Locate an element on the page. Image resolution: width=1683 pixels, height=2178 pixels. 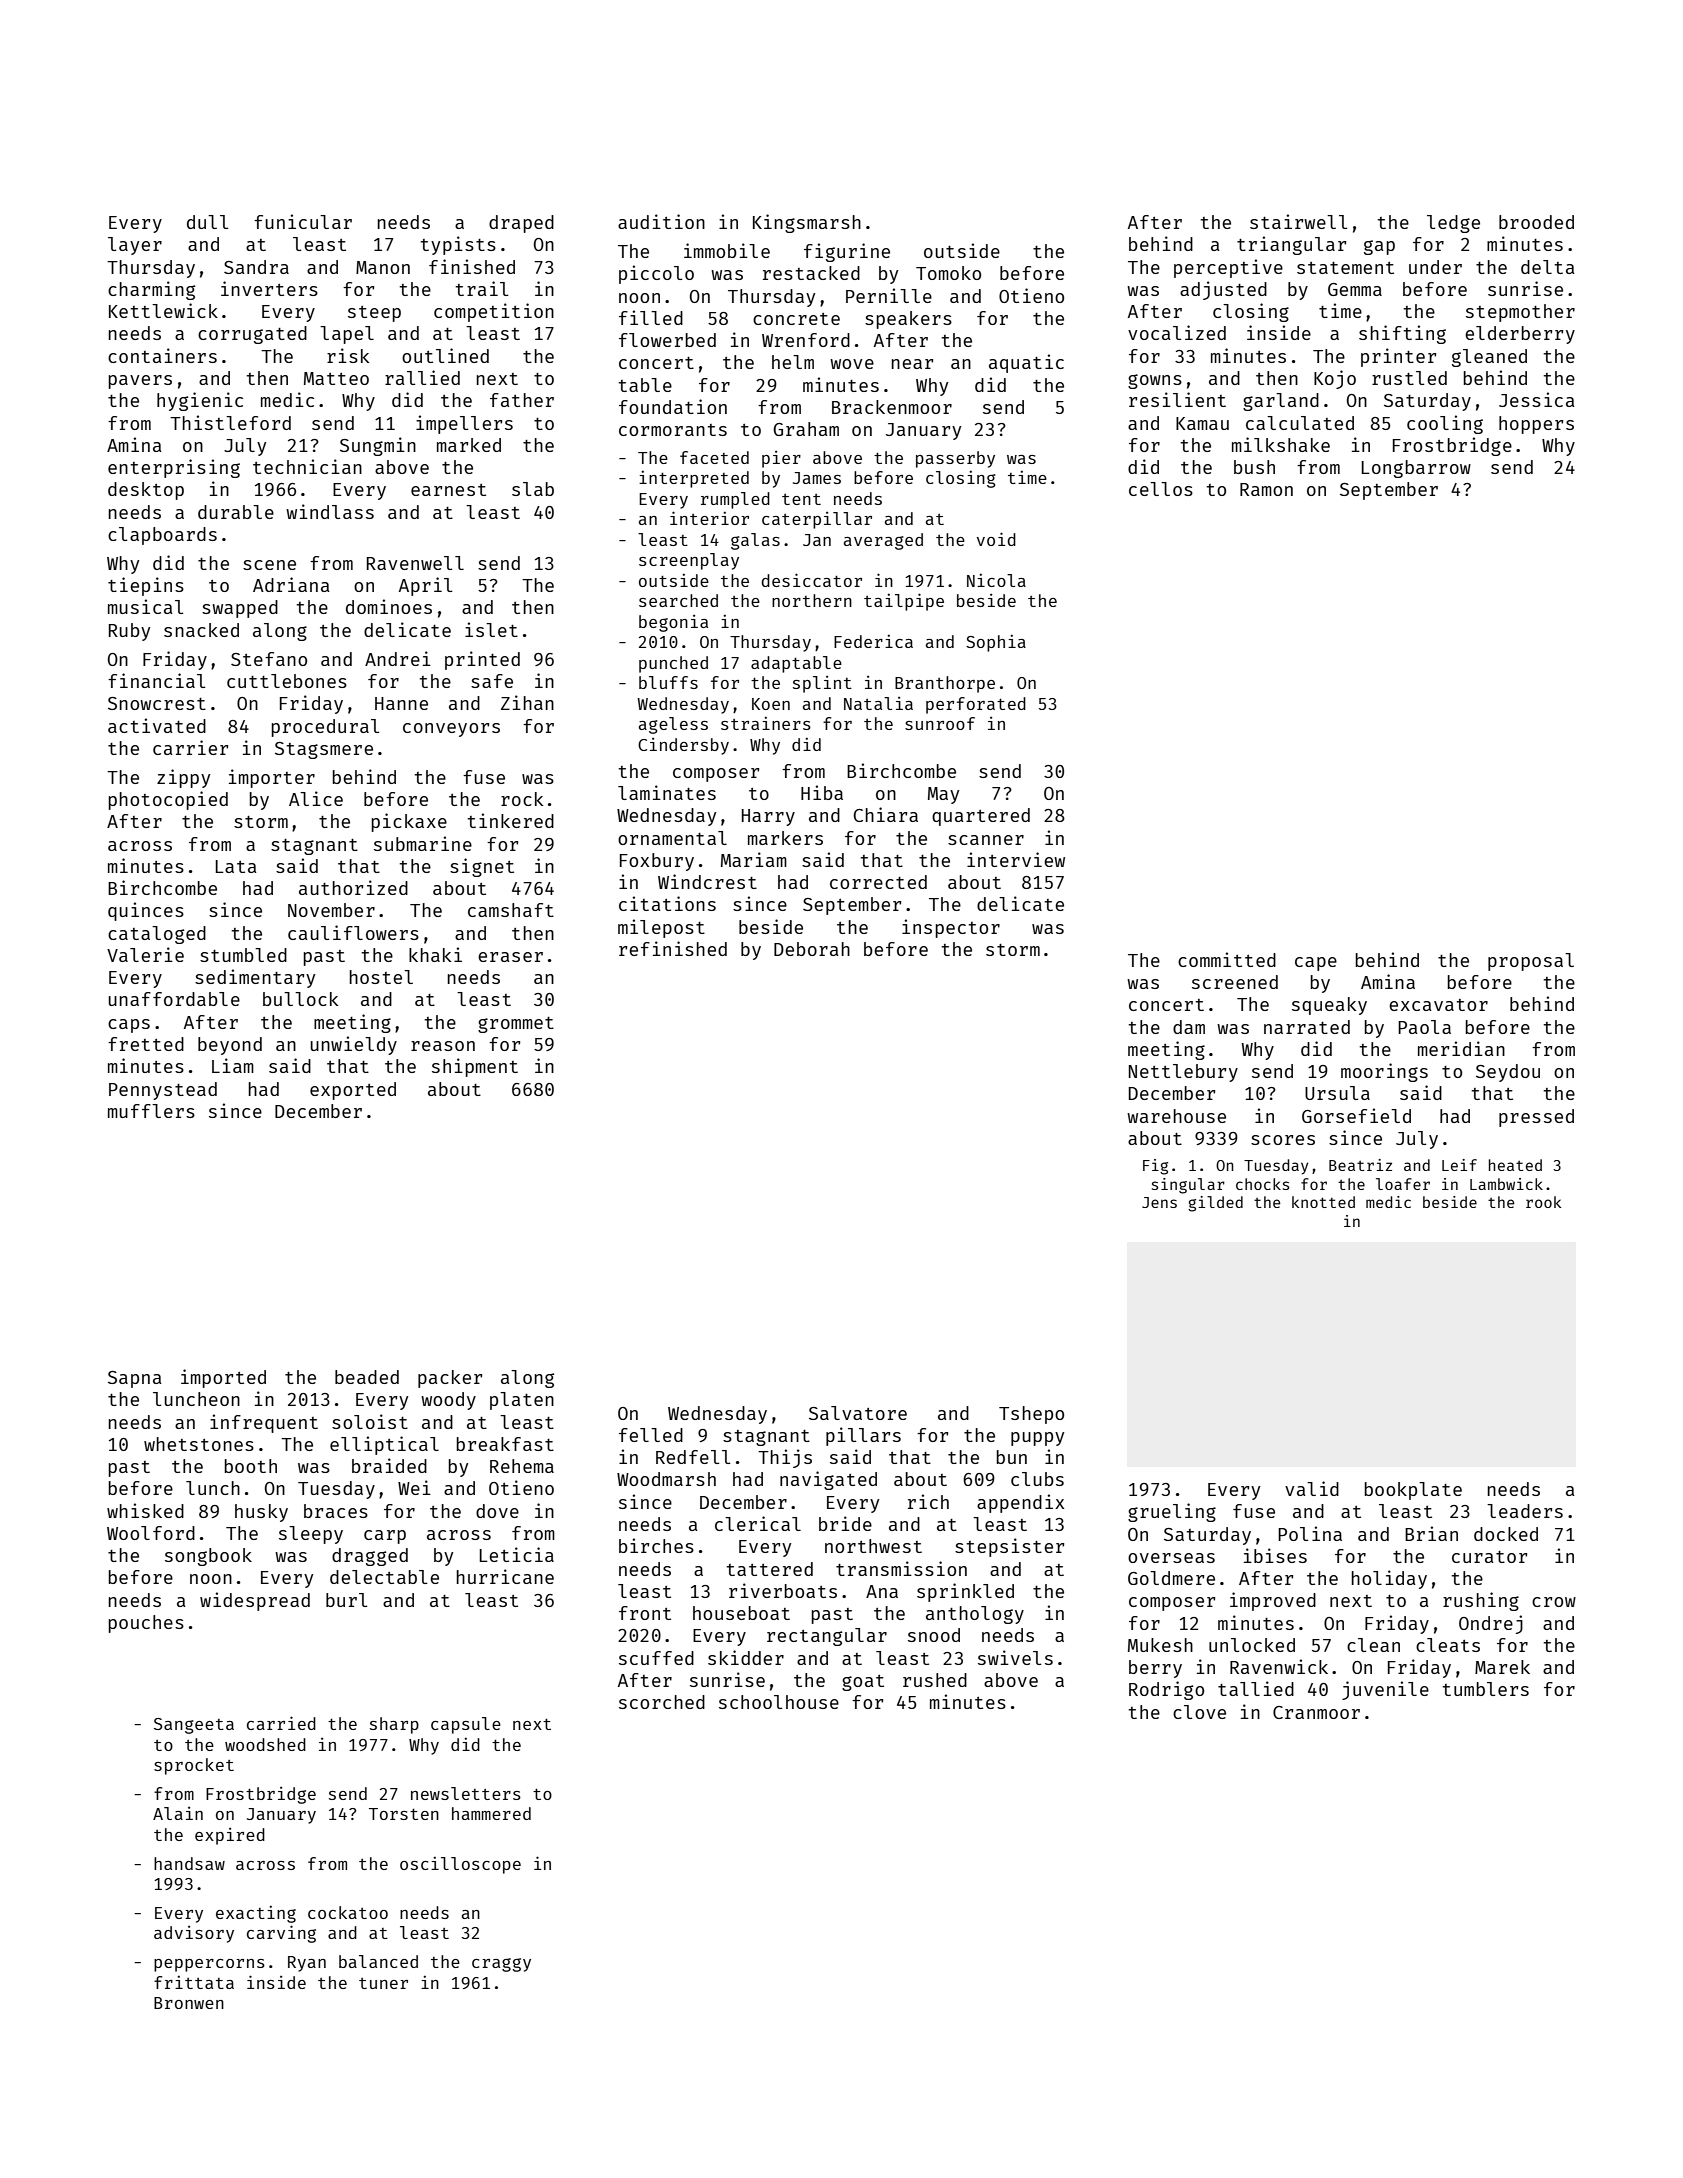
Kingsmarsh is located at coordinates (807, 223).
